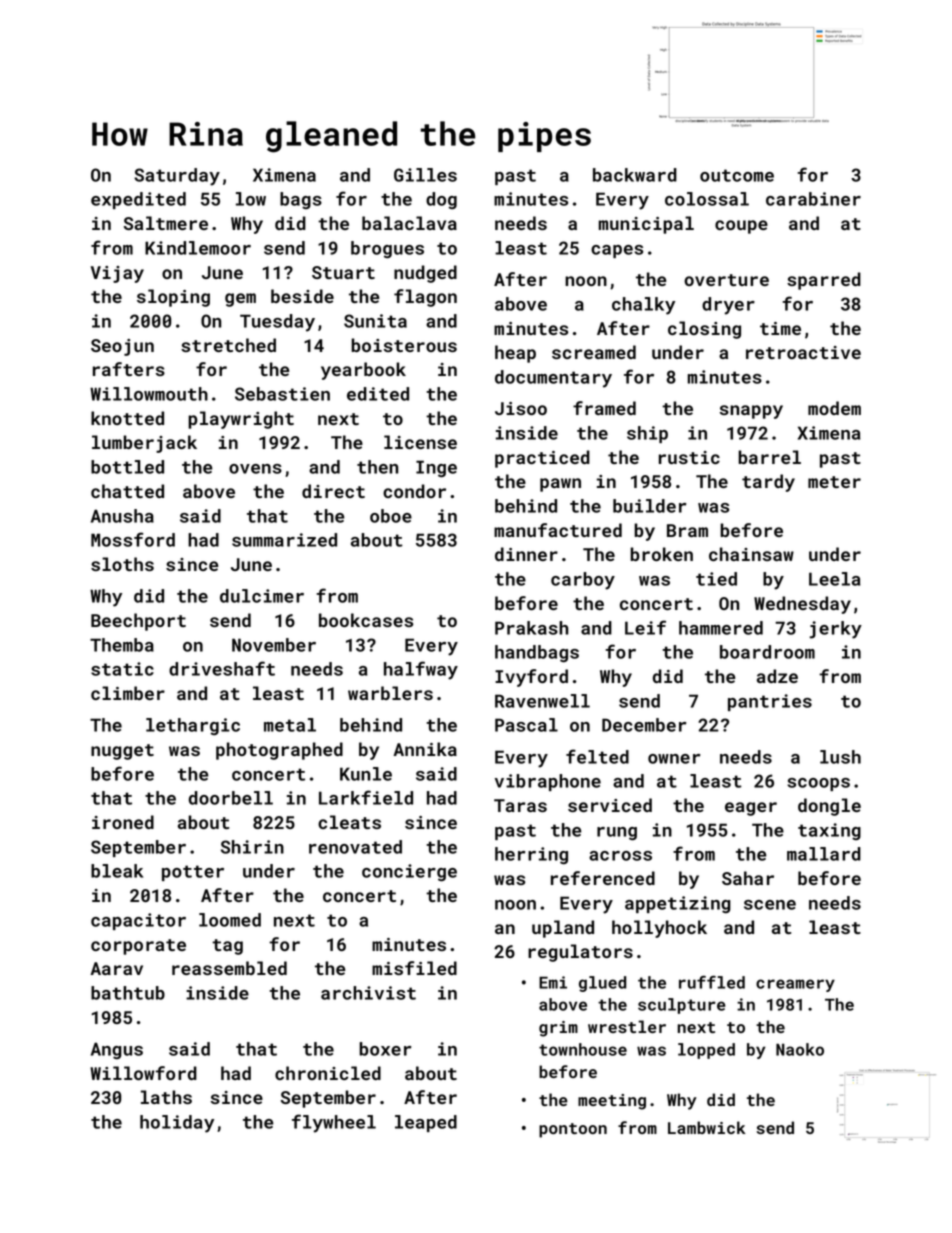 The image size is (952, 1233). I want to click on backward, so click(635, 175).
